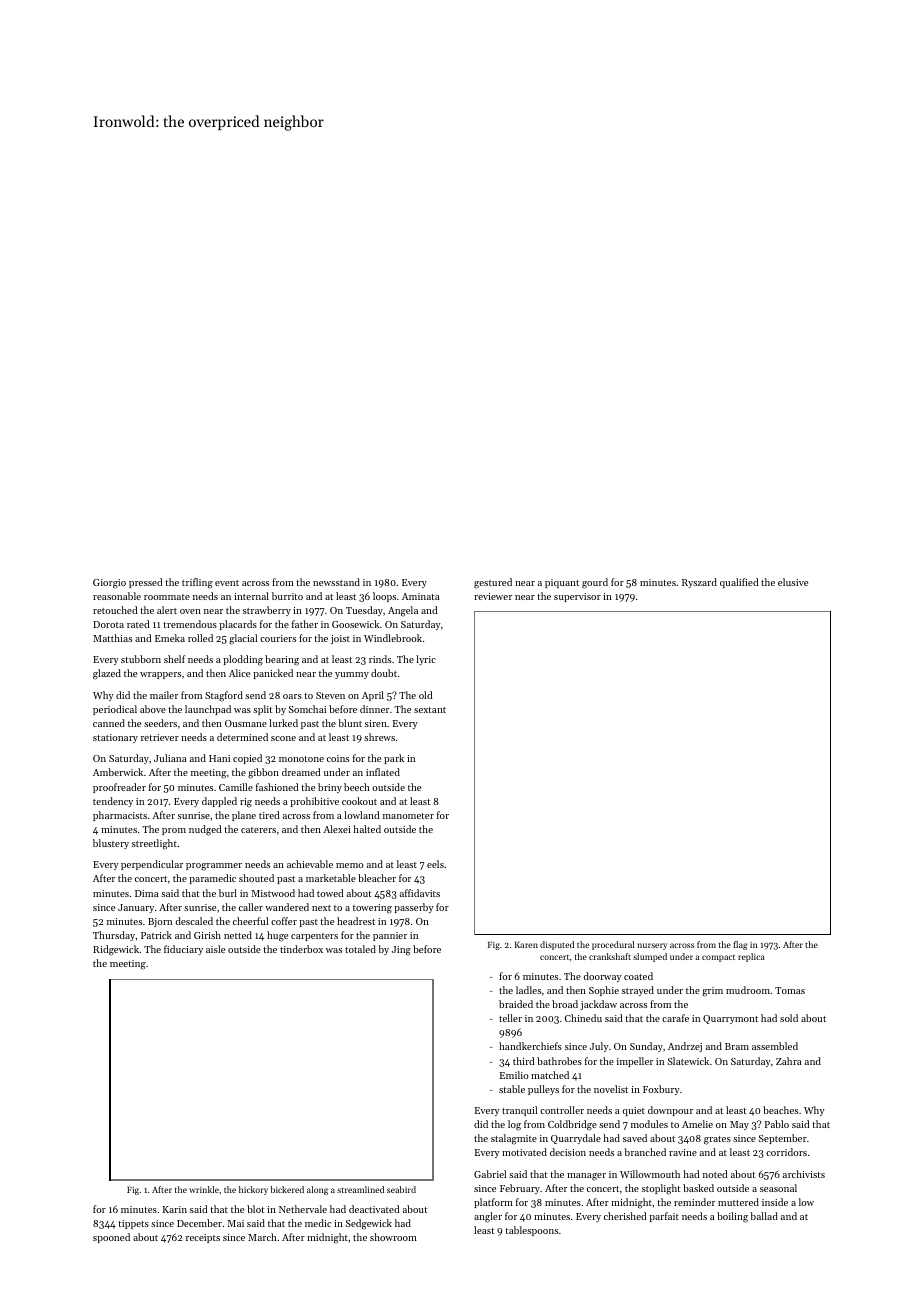  I want to click on wrinkle, so click(204, 1189).
